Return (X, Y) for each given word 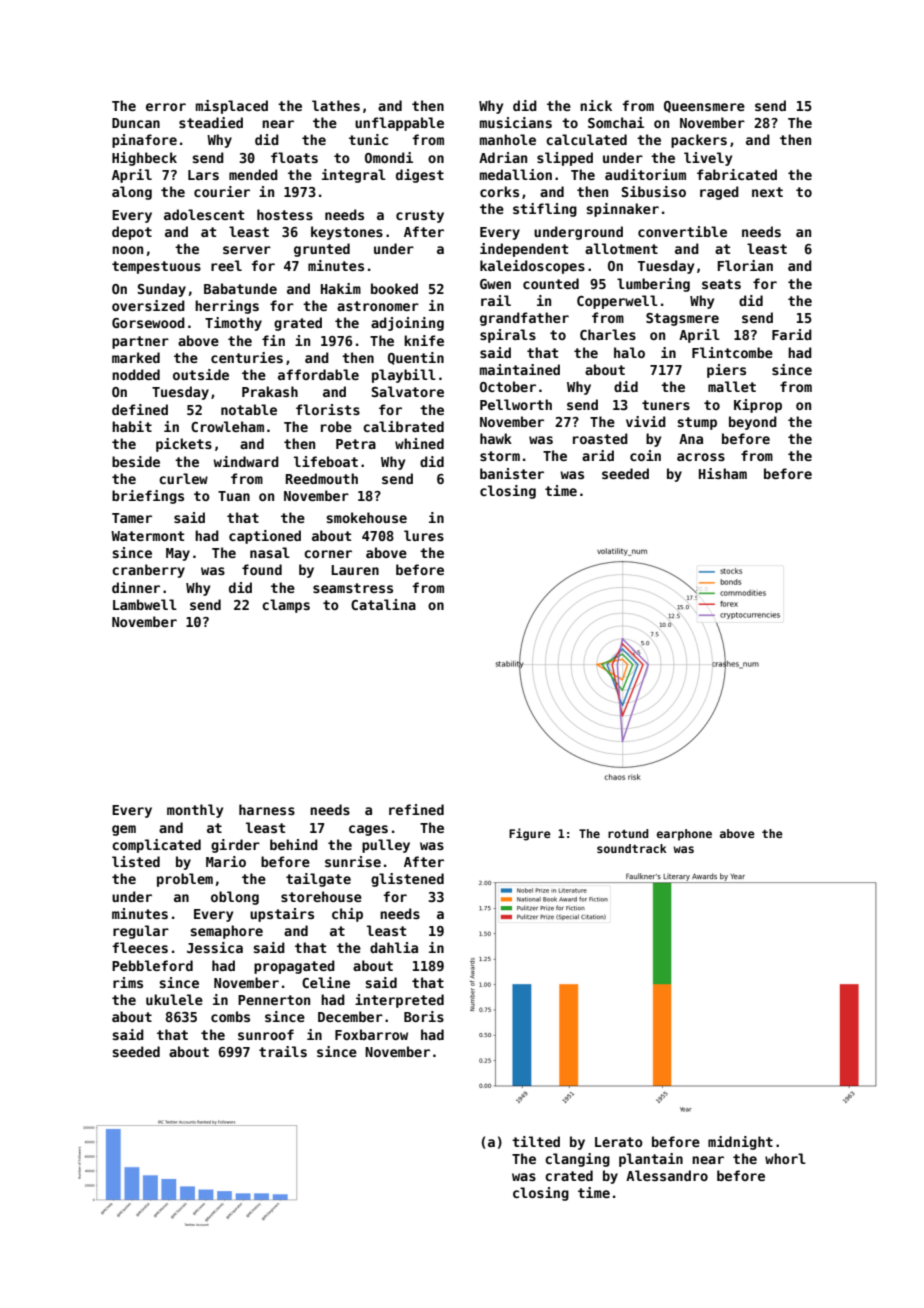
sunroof (266, 1034)
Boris (424, 1016)
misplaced (232, 107)
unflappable (399, 124)
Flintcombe (732, 352)
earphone (684, 835)
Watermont (147, 536)
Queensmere (704, 107)
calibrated (403, 426)
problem (185, 880)
